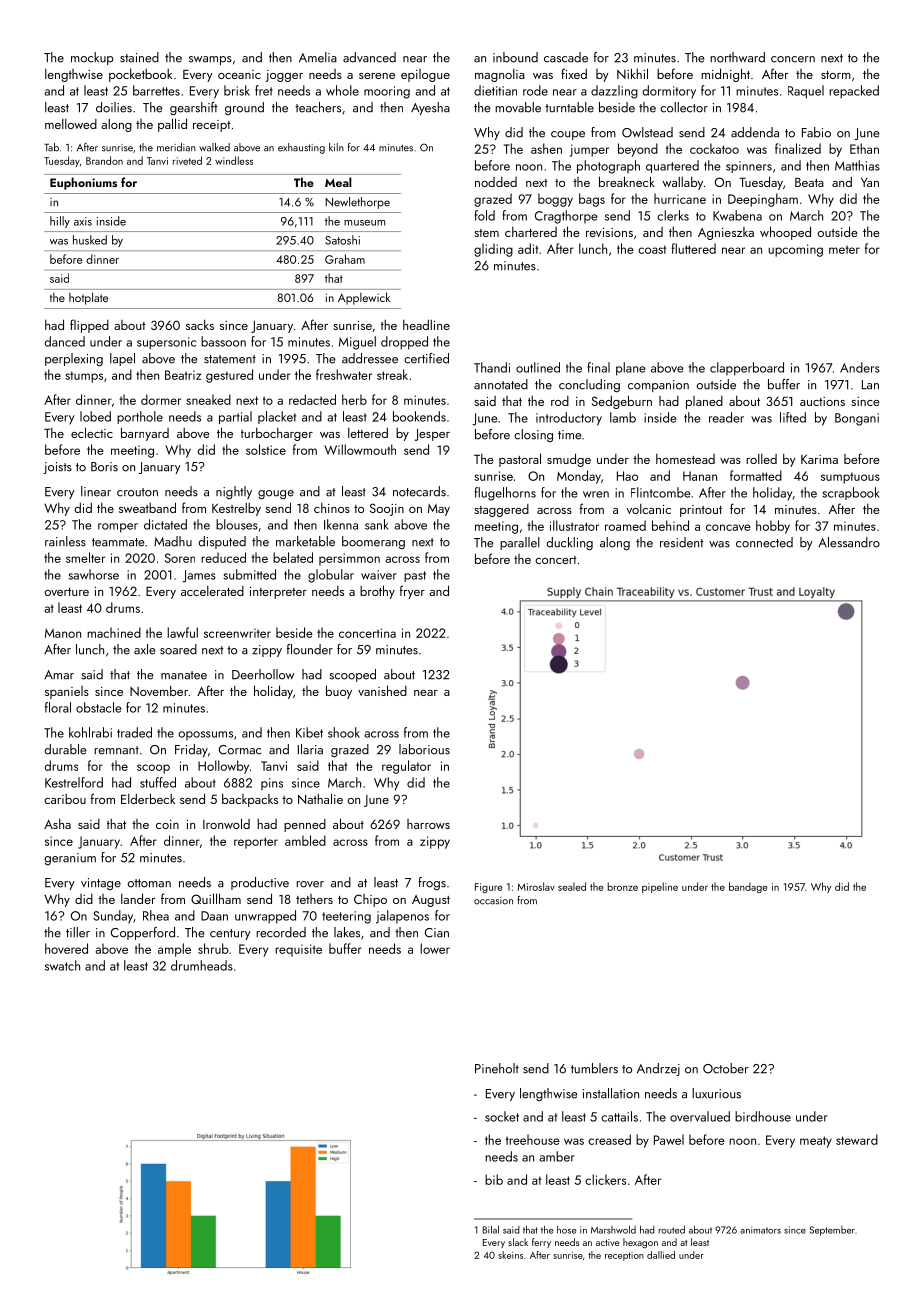 The image size is (924, 1308). What do you see at coordinates (716, 1093) in the screenshot?
I see `luxurious` at bounding box center [716, 1093].
